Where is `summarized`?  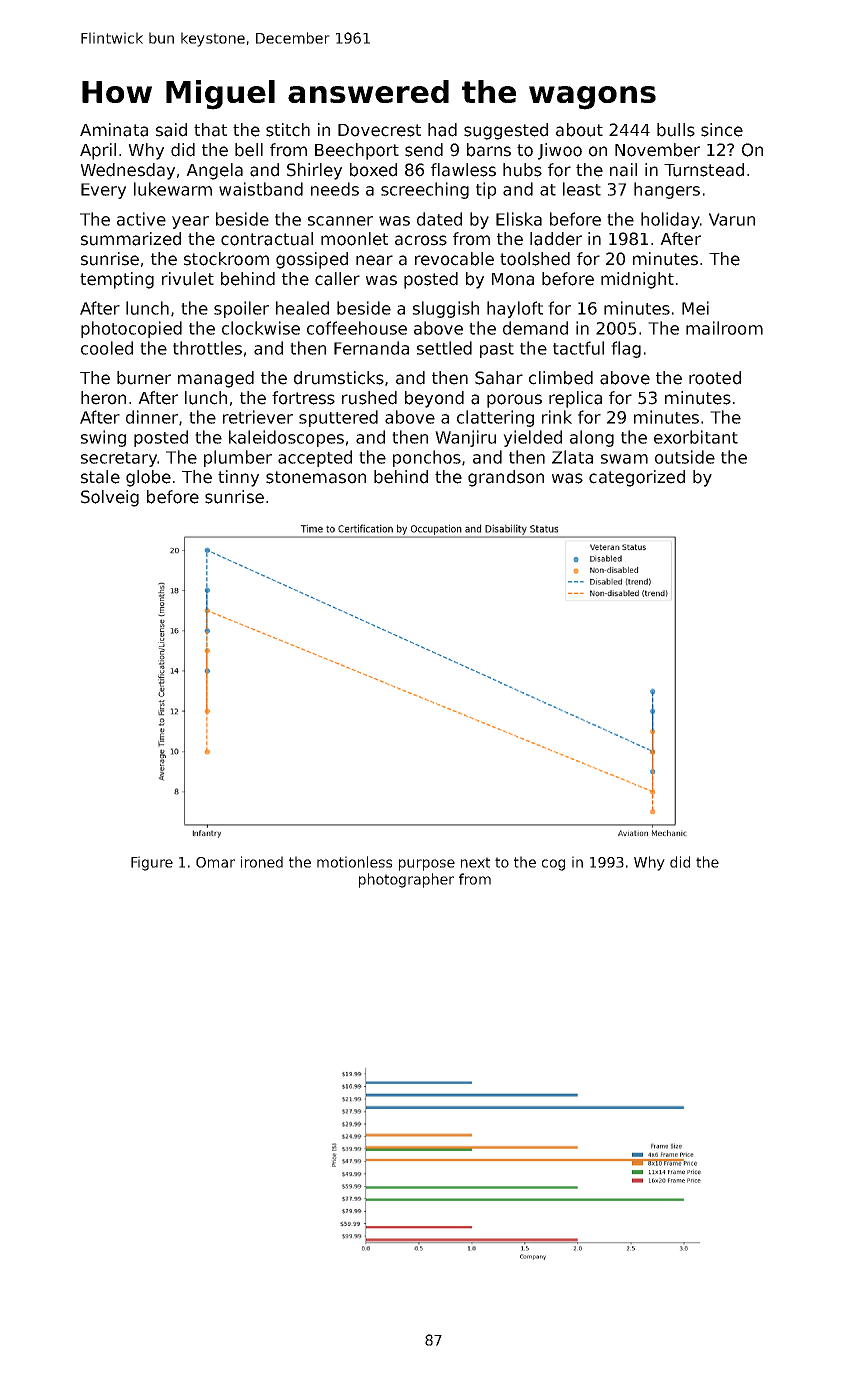
summarized is located at coordinates (131, 239).
